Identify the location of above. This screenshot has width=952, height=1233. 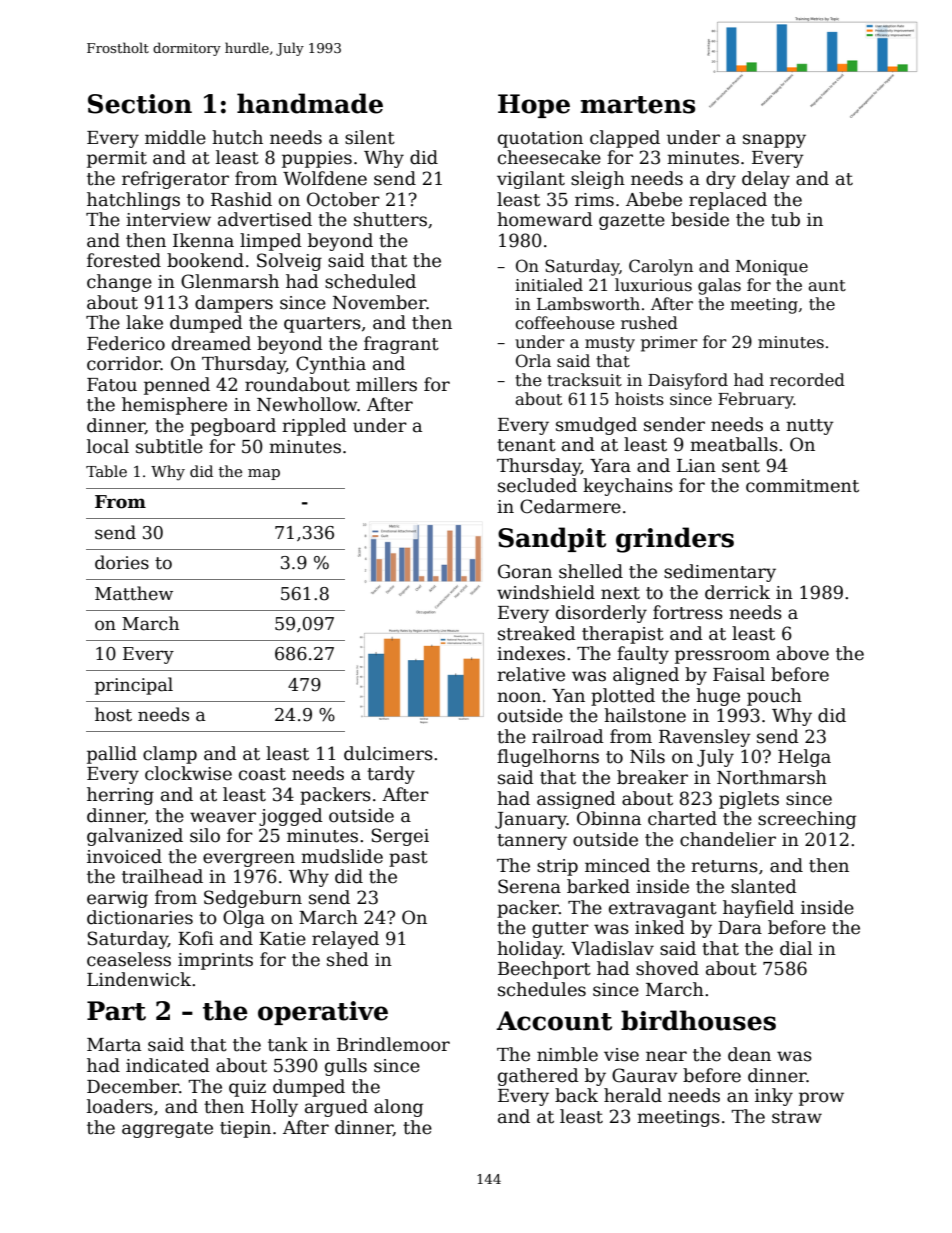
(803, 653).
